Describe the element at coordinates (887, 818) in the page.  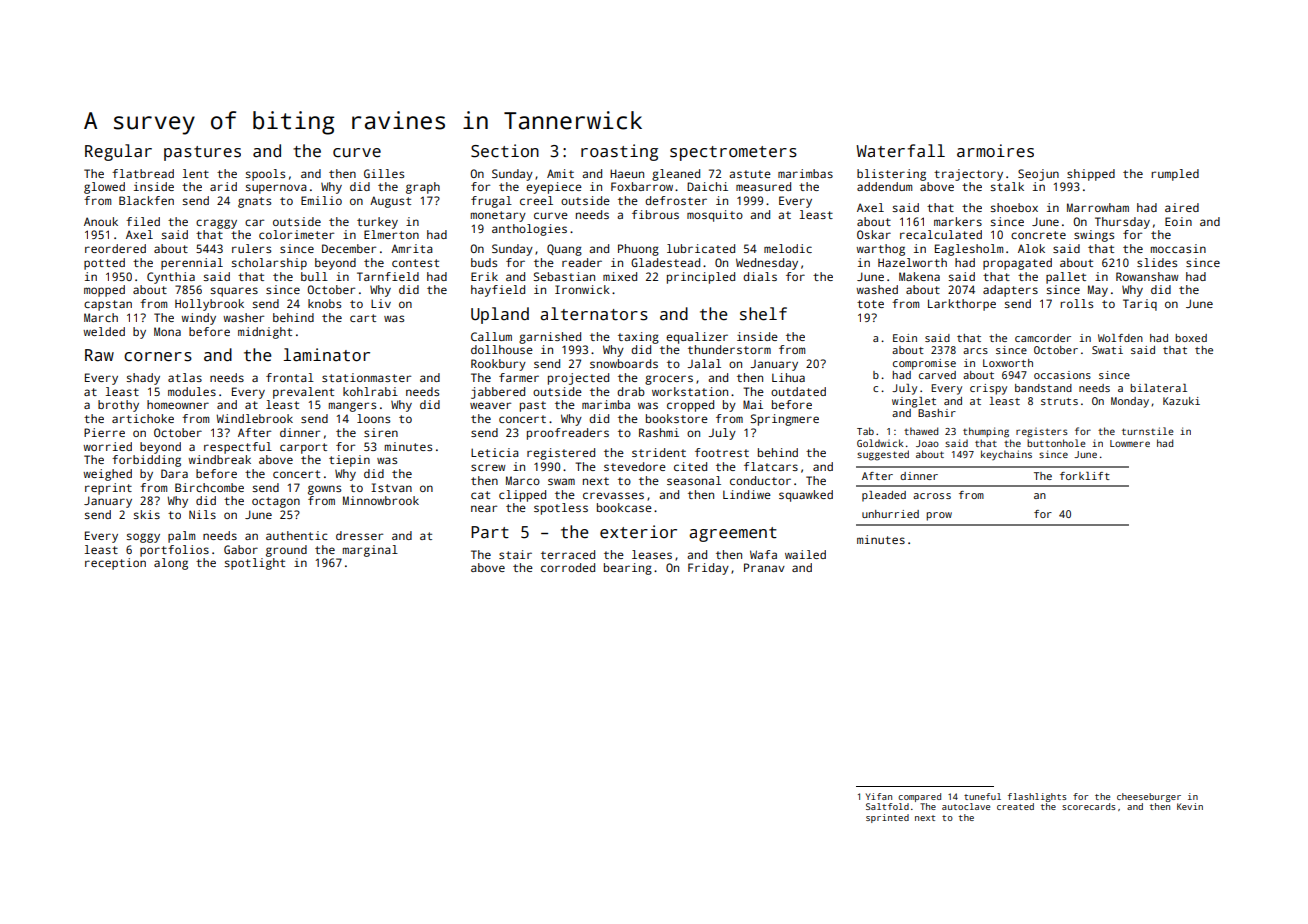
I see `sprinted` at that location.
